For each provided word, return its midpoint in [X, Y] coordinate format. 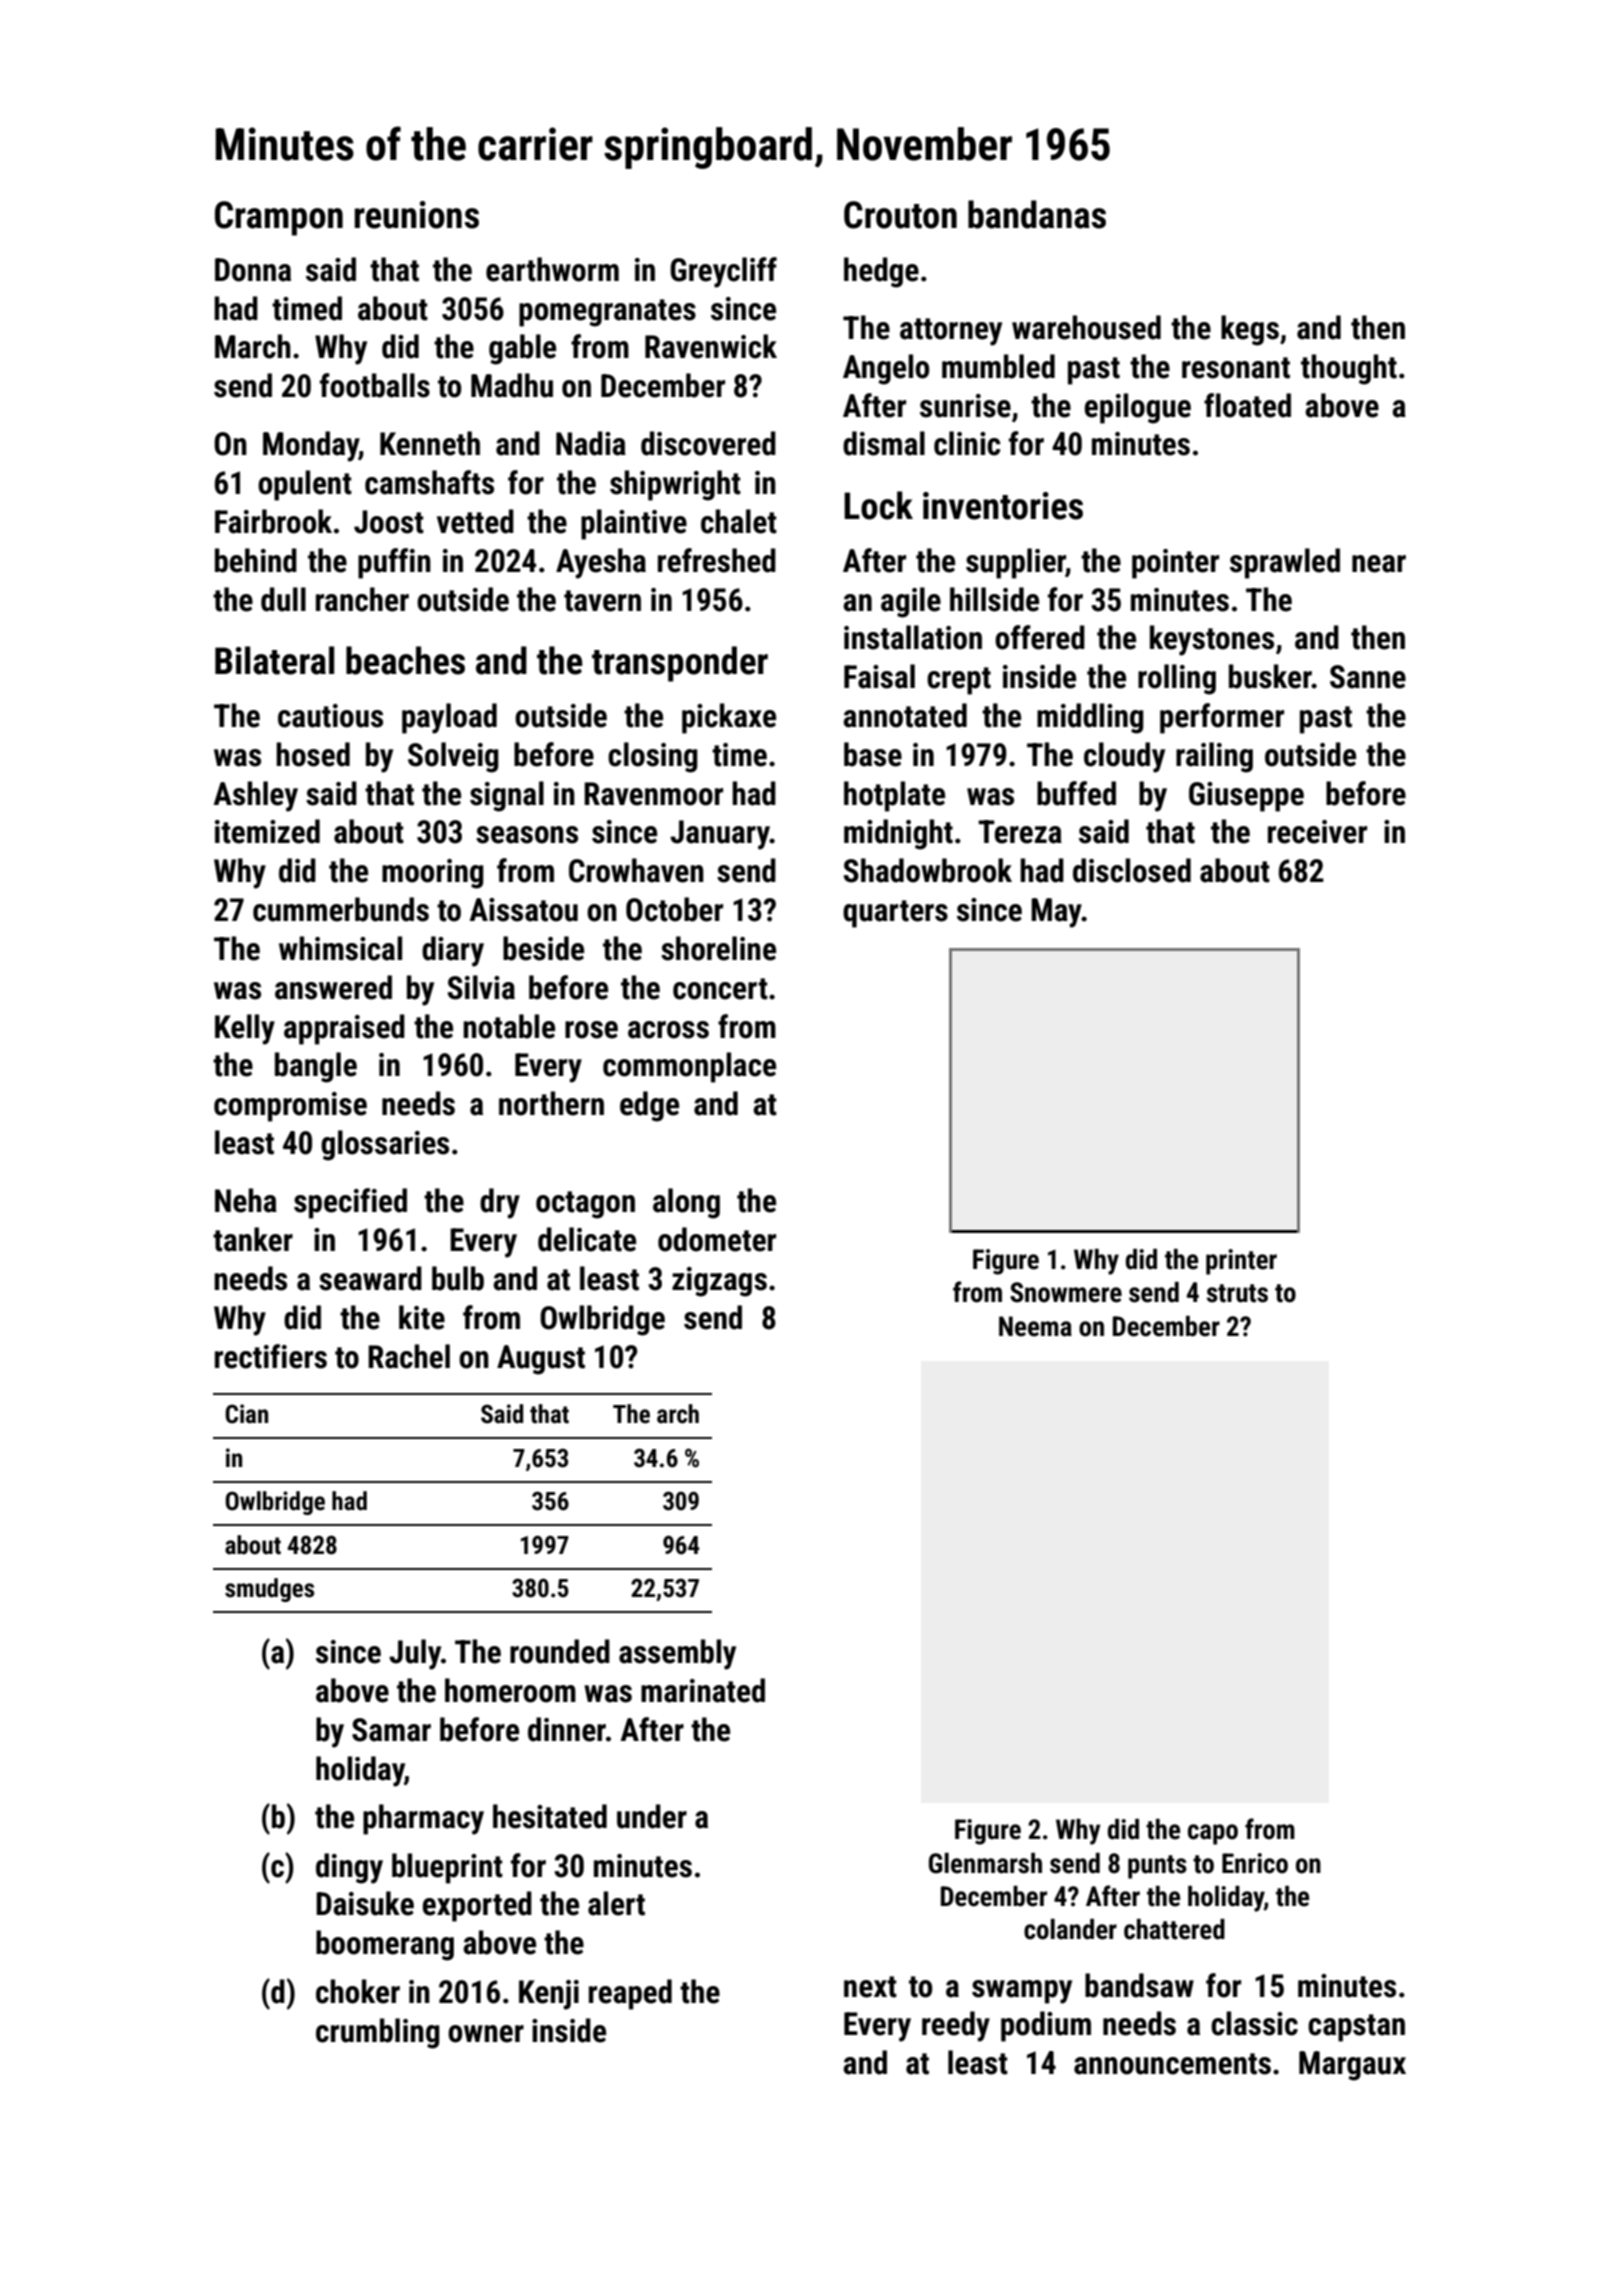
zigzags [719, 1282]
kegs [1250, 330]
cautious [330, 716]
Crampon [279, 218]
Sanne [1368, 677]
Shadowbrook [928, 870]
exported [477, 1906]
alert [616, 1903]
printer [1241, 1262]
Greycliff [723, 272]
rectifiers [271, 1356]
